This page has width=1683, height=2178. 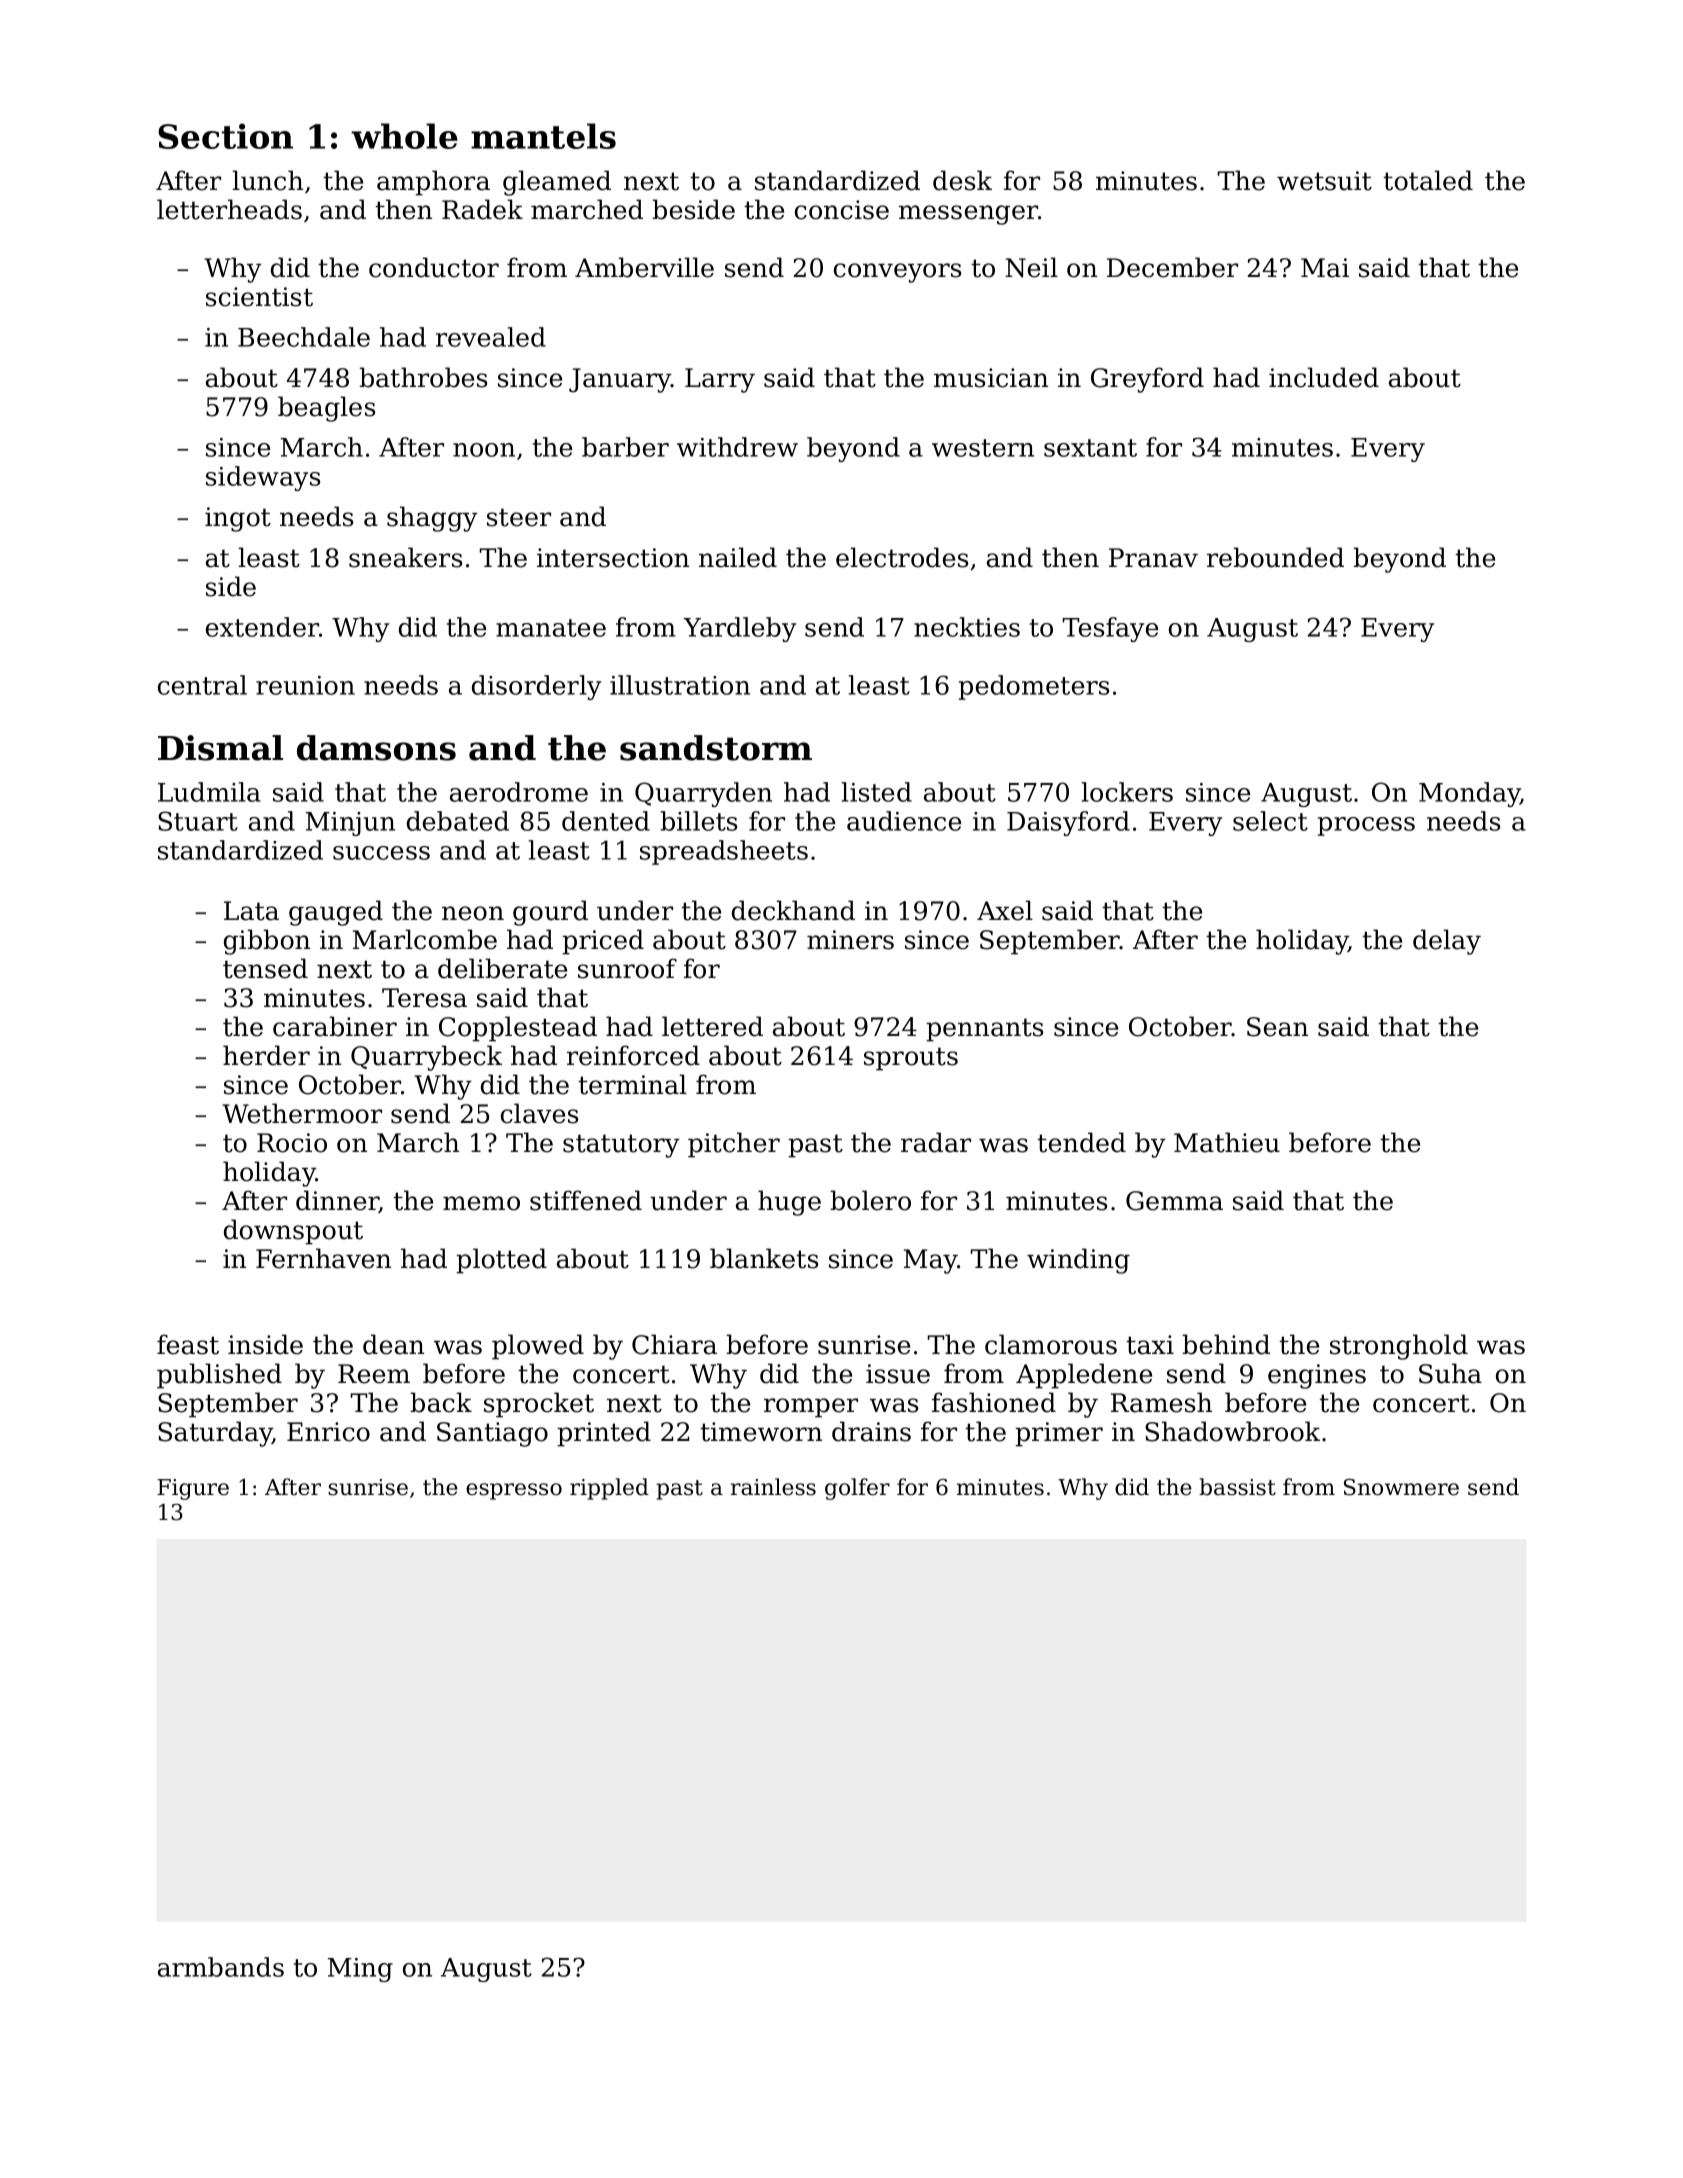 What do you see at coordinates (193, 1489) in the page?
I see `Figure` at bounding box center [193, 1489].
